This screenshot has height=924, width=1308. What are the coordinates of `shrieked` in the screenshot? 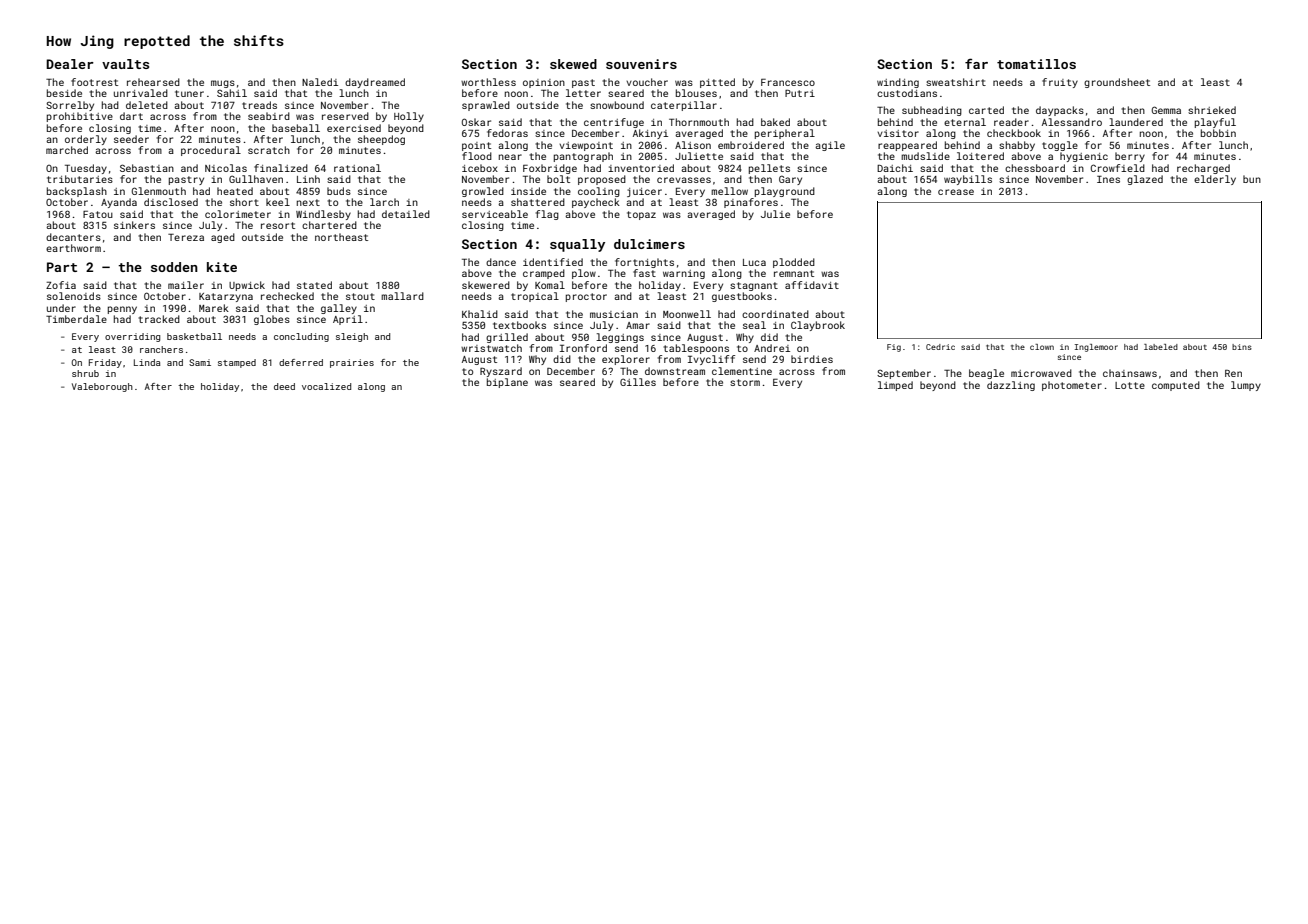 It's located at (1212, 110).
